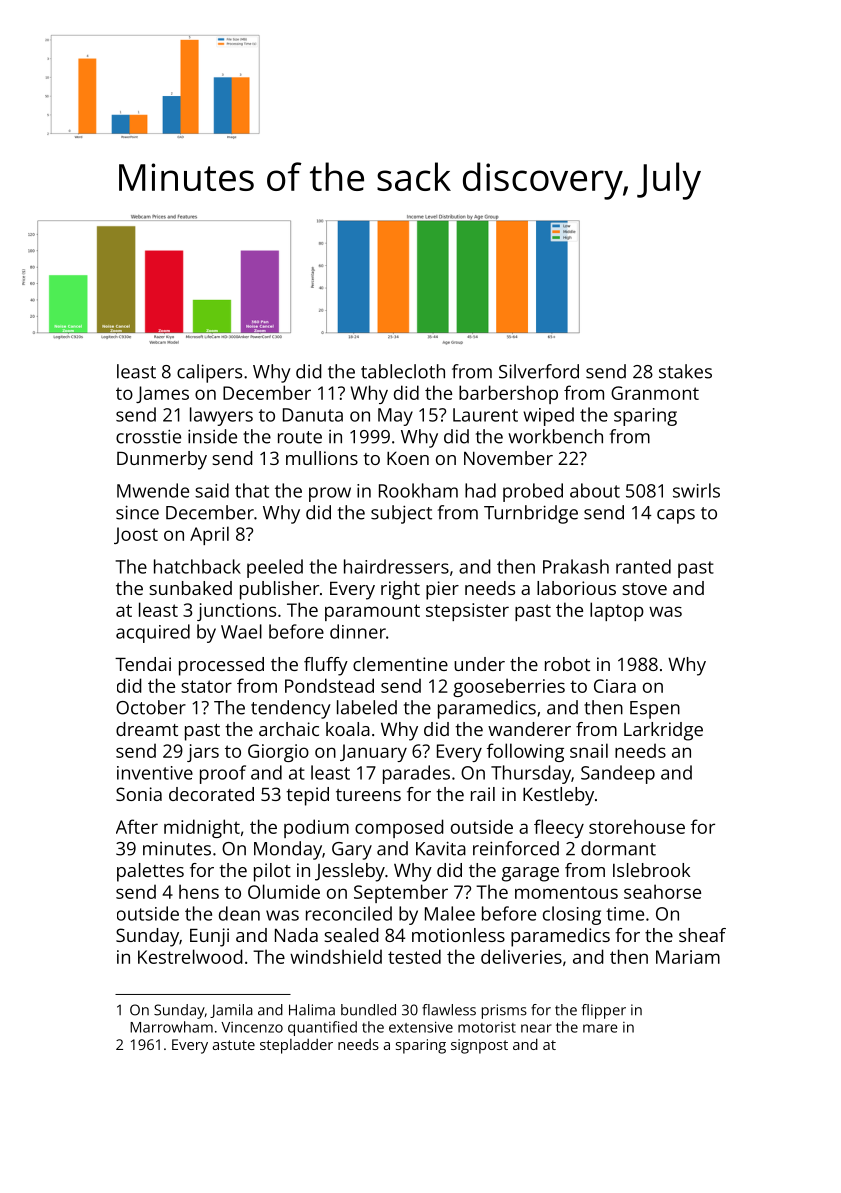  Describe the element at coordinates (408, 458) in the screenshot. I see `Koen` at that location.
